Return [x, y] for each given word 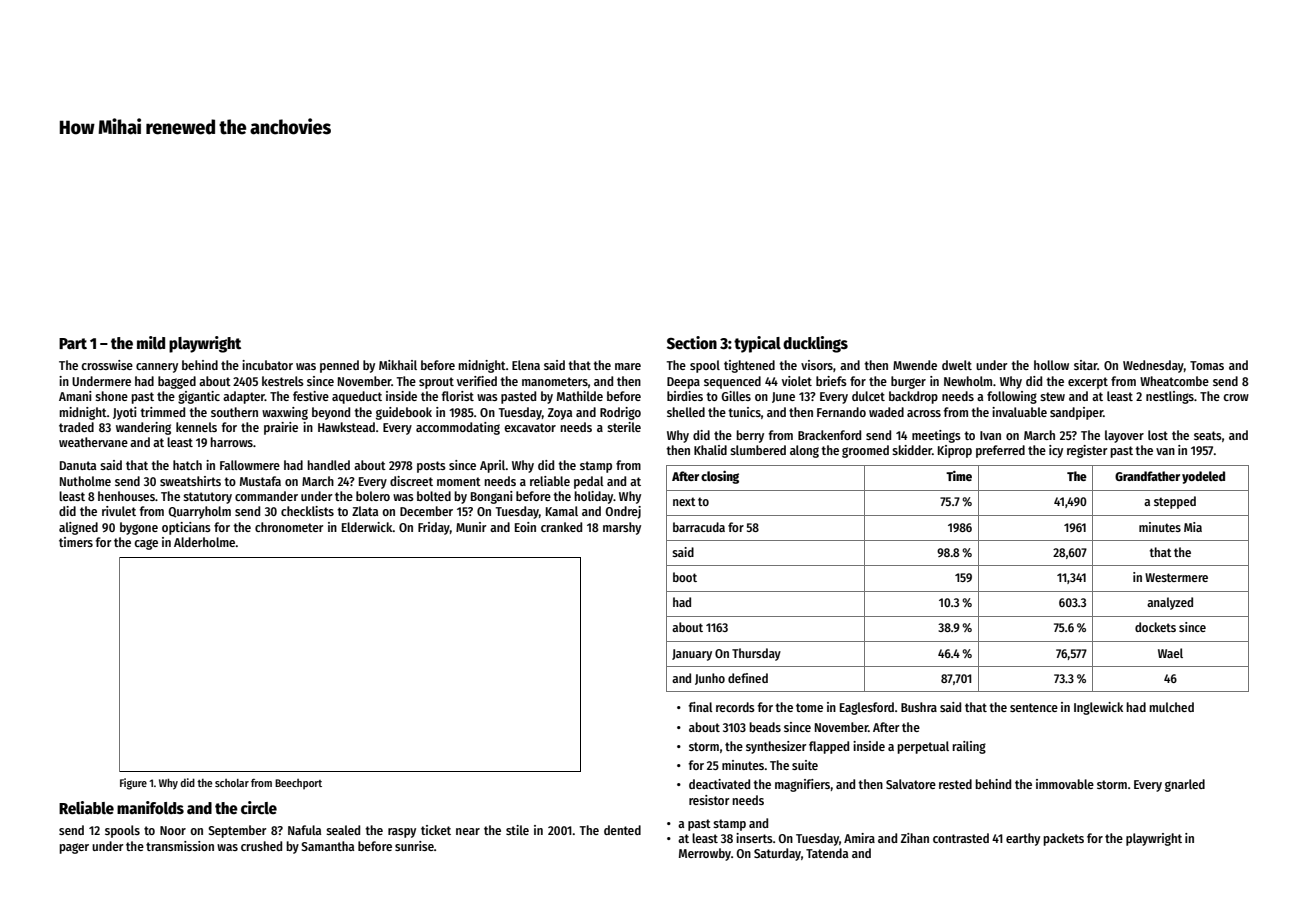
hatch [187, 465]
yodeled [1203, 477]
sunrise [414, 846]
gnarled [1185, 785]
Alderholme [204, 542]
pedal [589, 482]
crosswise [107, 365]
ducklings [815, 344]
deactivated [719, 784]
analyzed [1170, 603]
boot [685, 577]
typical [757, 344]
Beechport [298, 784]
